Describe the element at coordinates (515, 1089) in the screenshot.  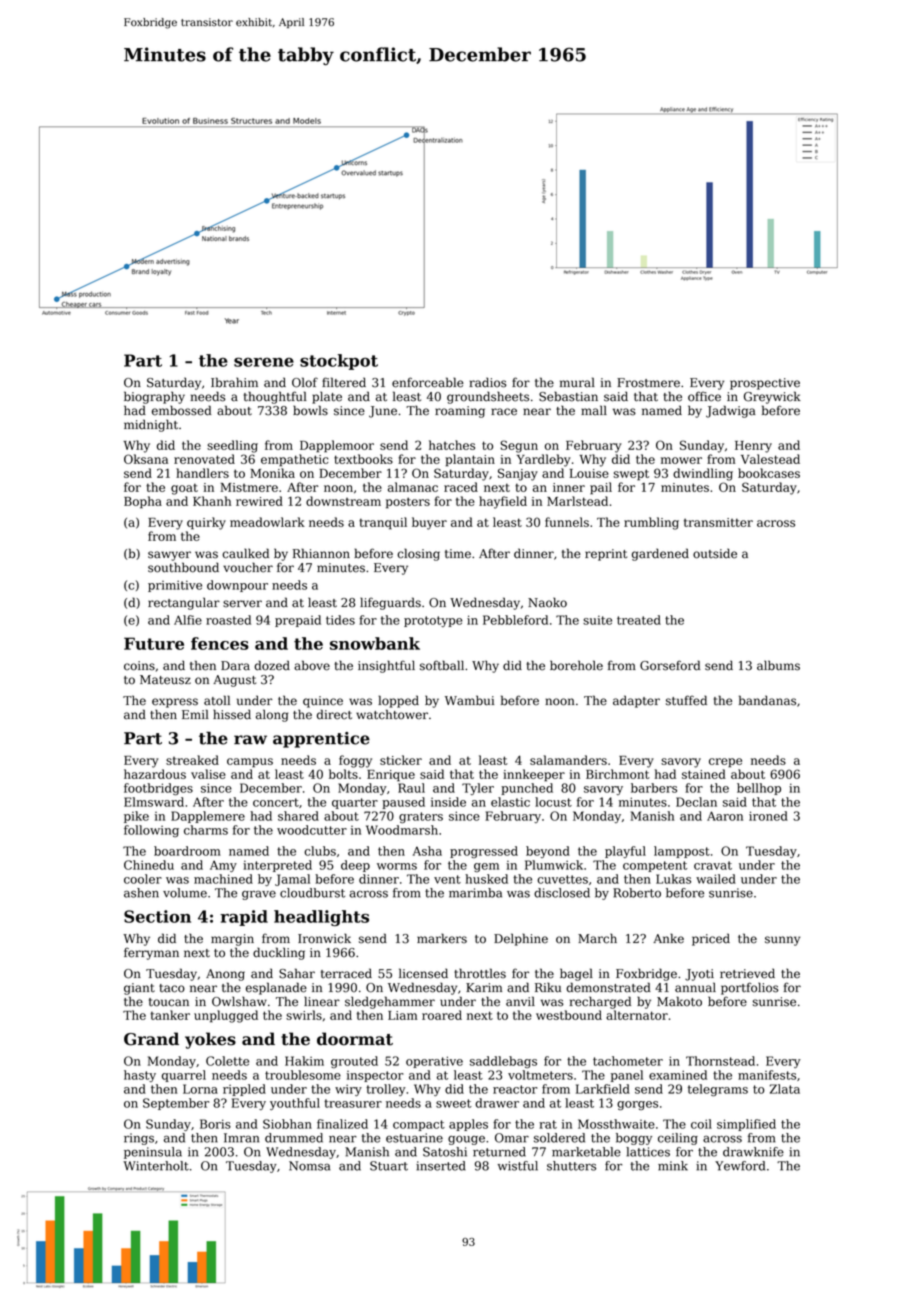
I see `reactor` at that location.
